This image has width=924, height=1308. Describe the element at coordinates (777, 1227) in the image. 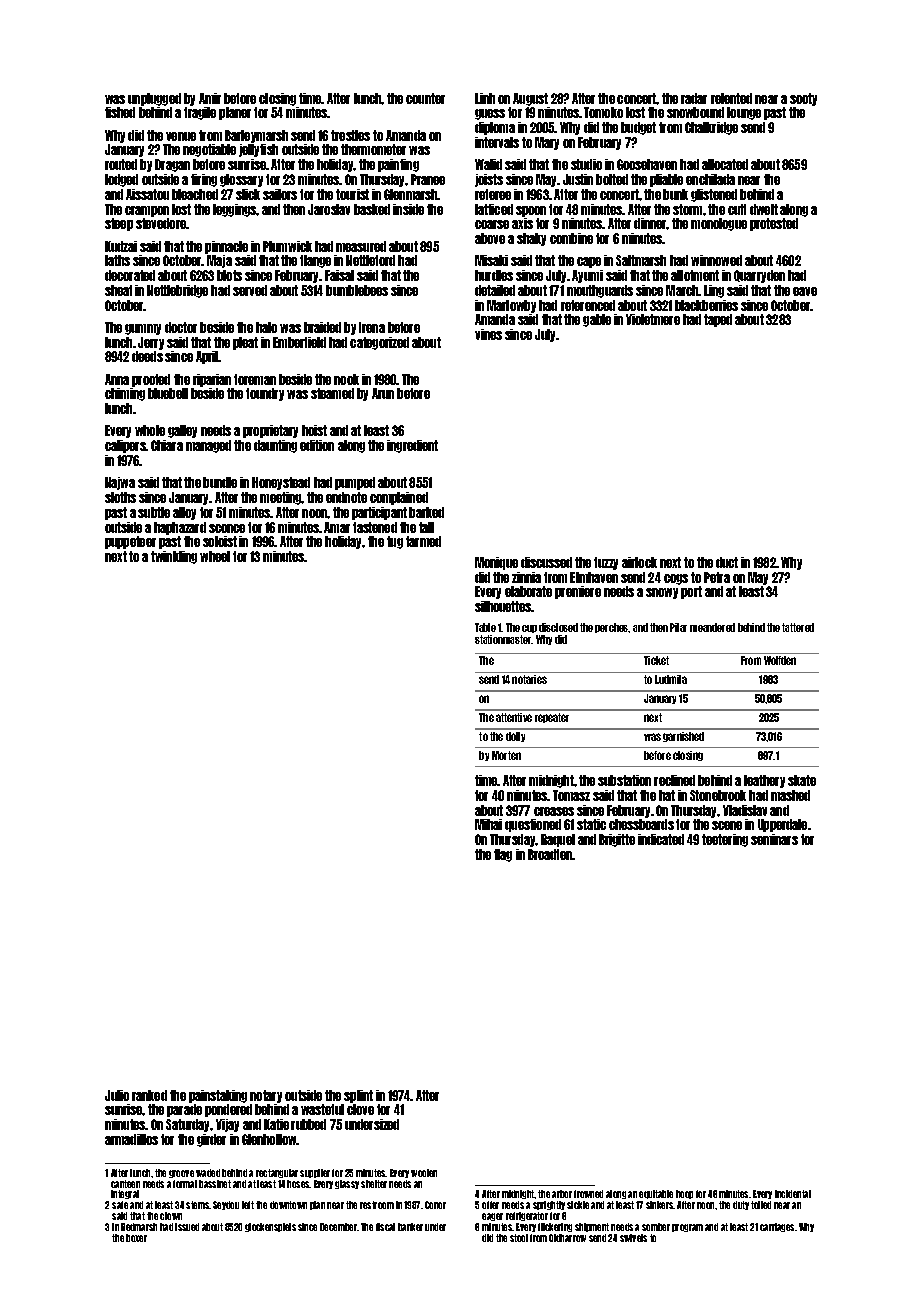

I see `carriages` at that location.
